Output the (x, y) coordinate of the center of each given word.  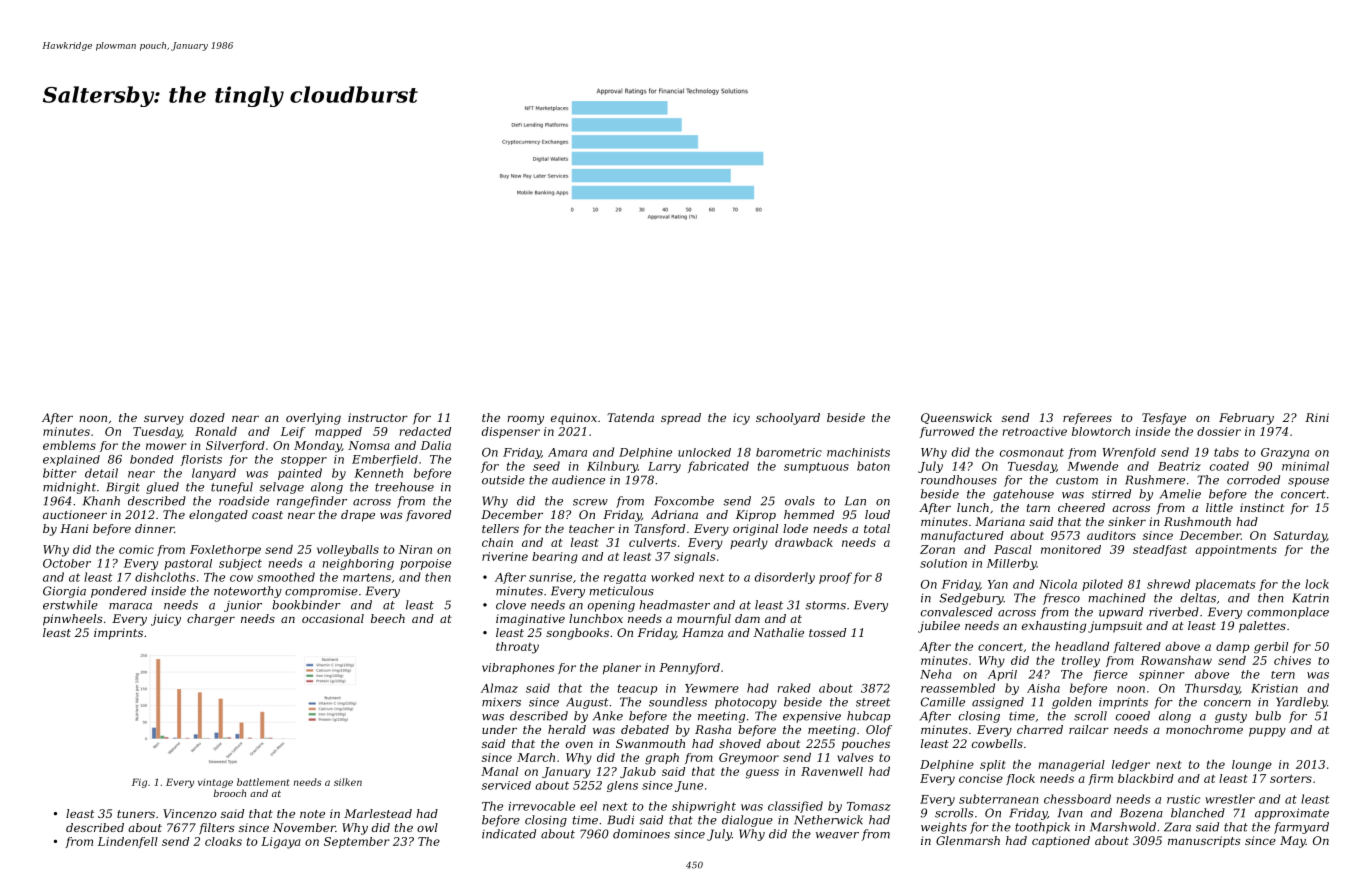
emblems (69, 445)
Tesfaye (1164, 419)
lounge (1252, 766)
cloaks (223, 841)
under (499, 729)
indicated (509, 834)
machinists (858, 452)
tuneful (232, 488)
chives (1292, 660)
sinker (1127, 521)
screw (590, 502)
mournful (704, 620)
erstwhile (70, 605)
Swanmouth (650, 743)
